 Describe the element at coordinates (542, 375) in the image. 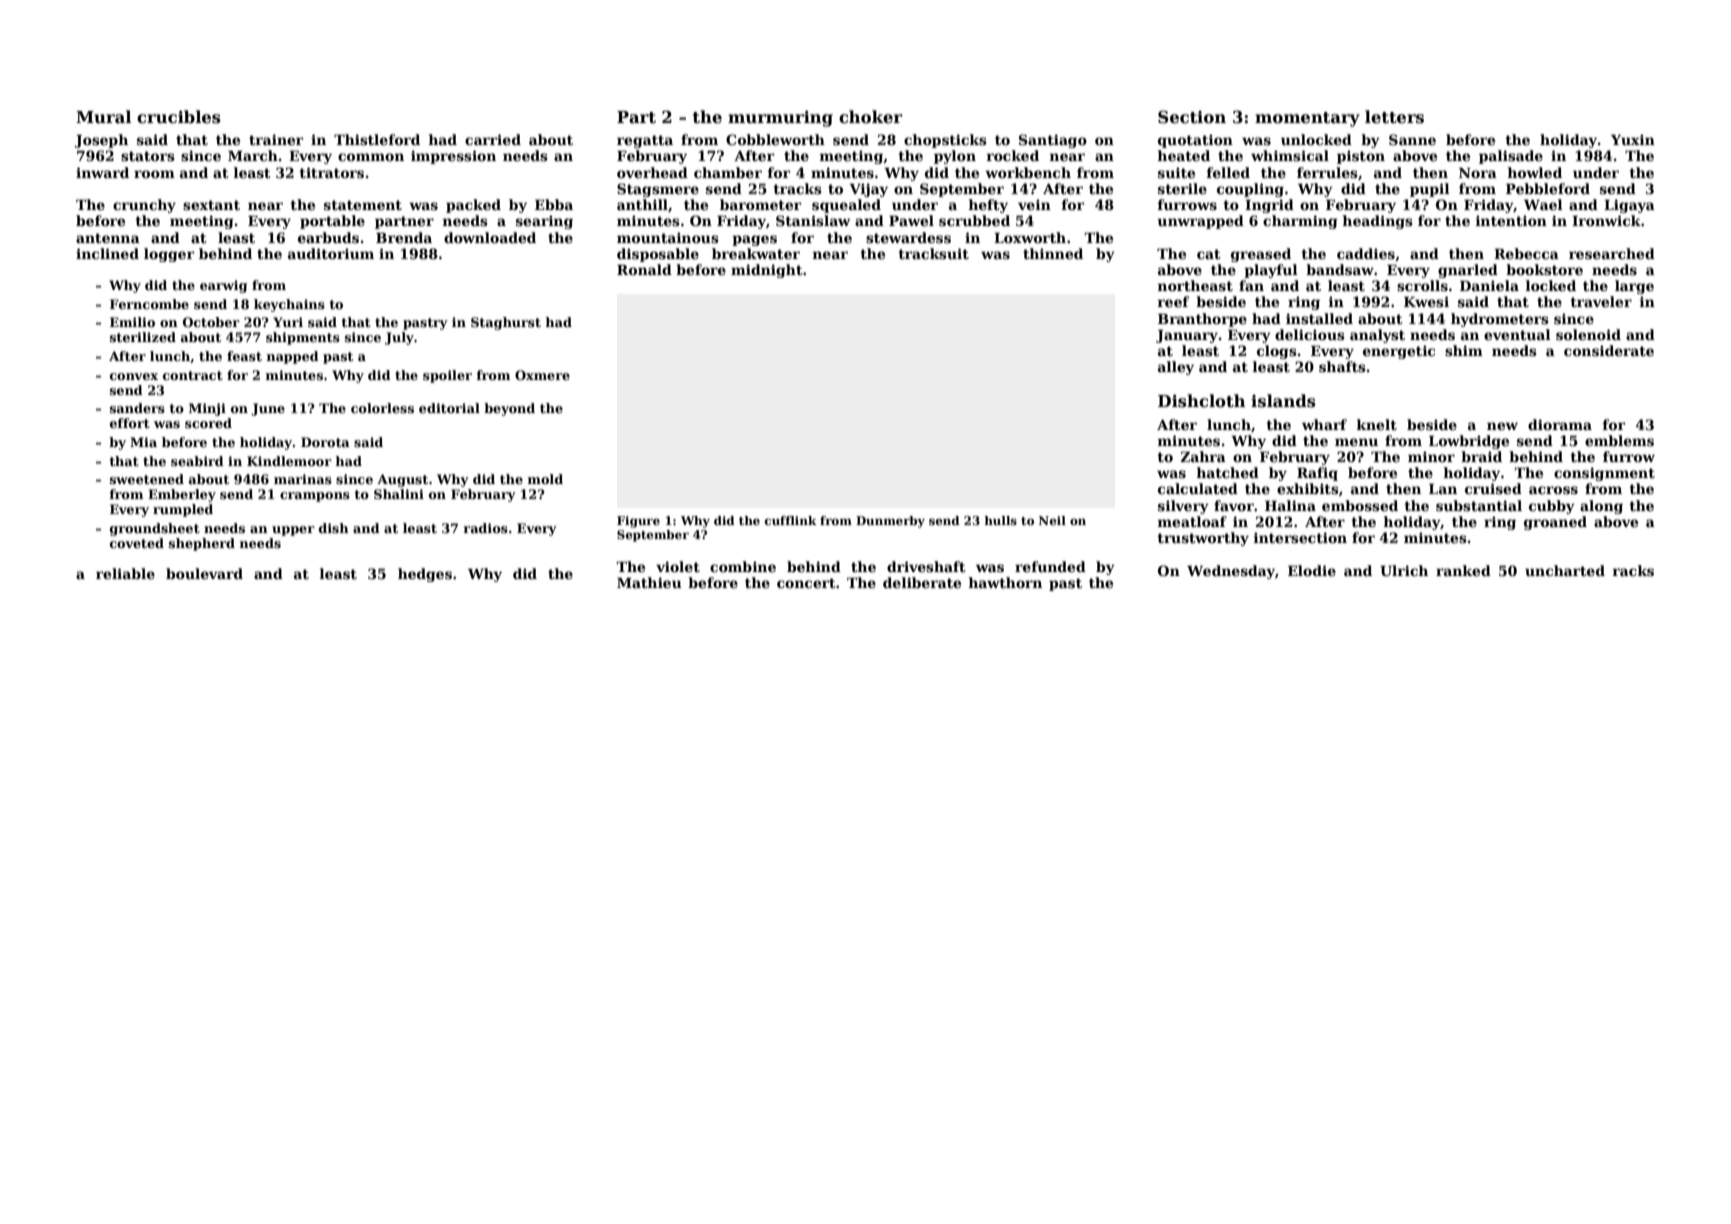

I see `Oxmere` at that location.
